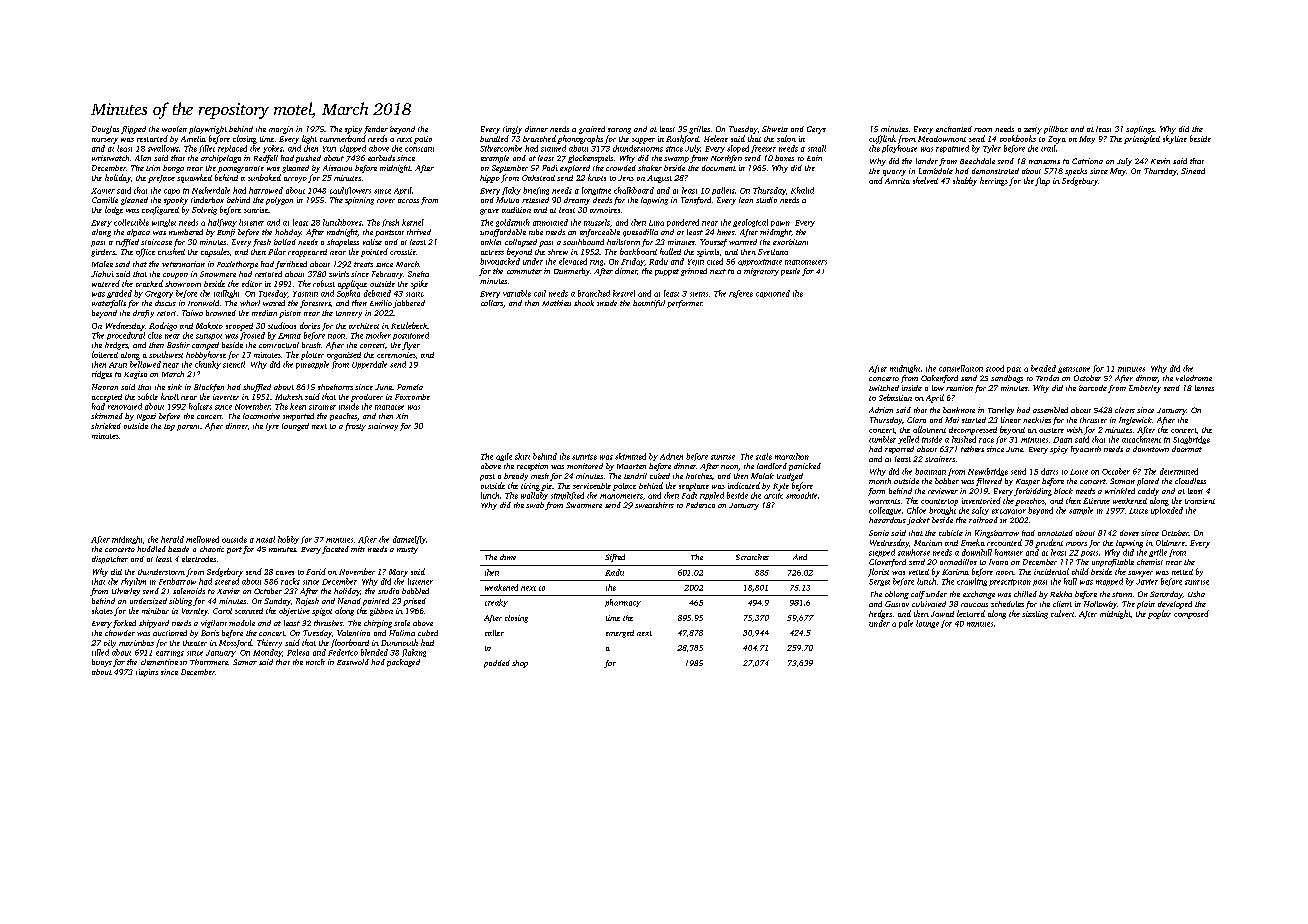 This screenshot has height=924, width=1308. I want to click on document, so click(719, 168).
